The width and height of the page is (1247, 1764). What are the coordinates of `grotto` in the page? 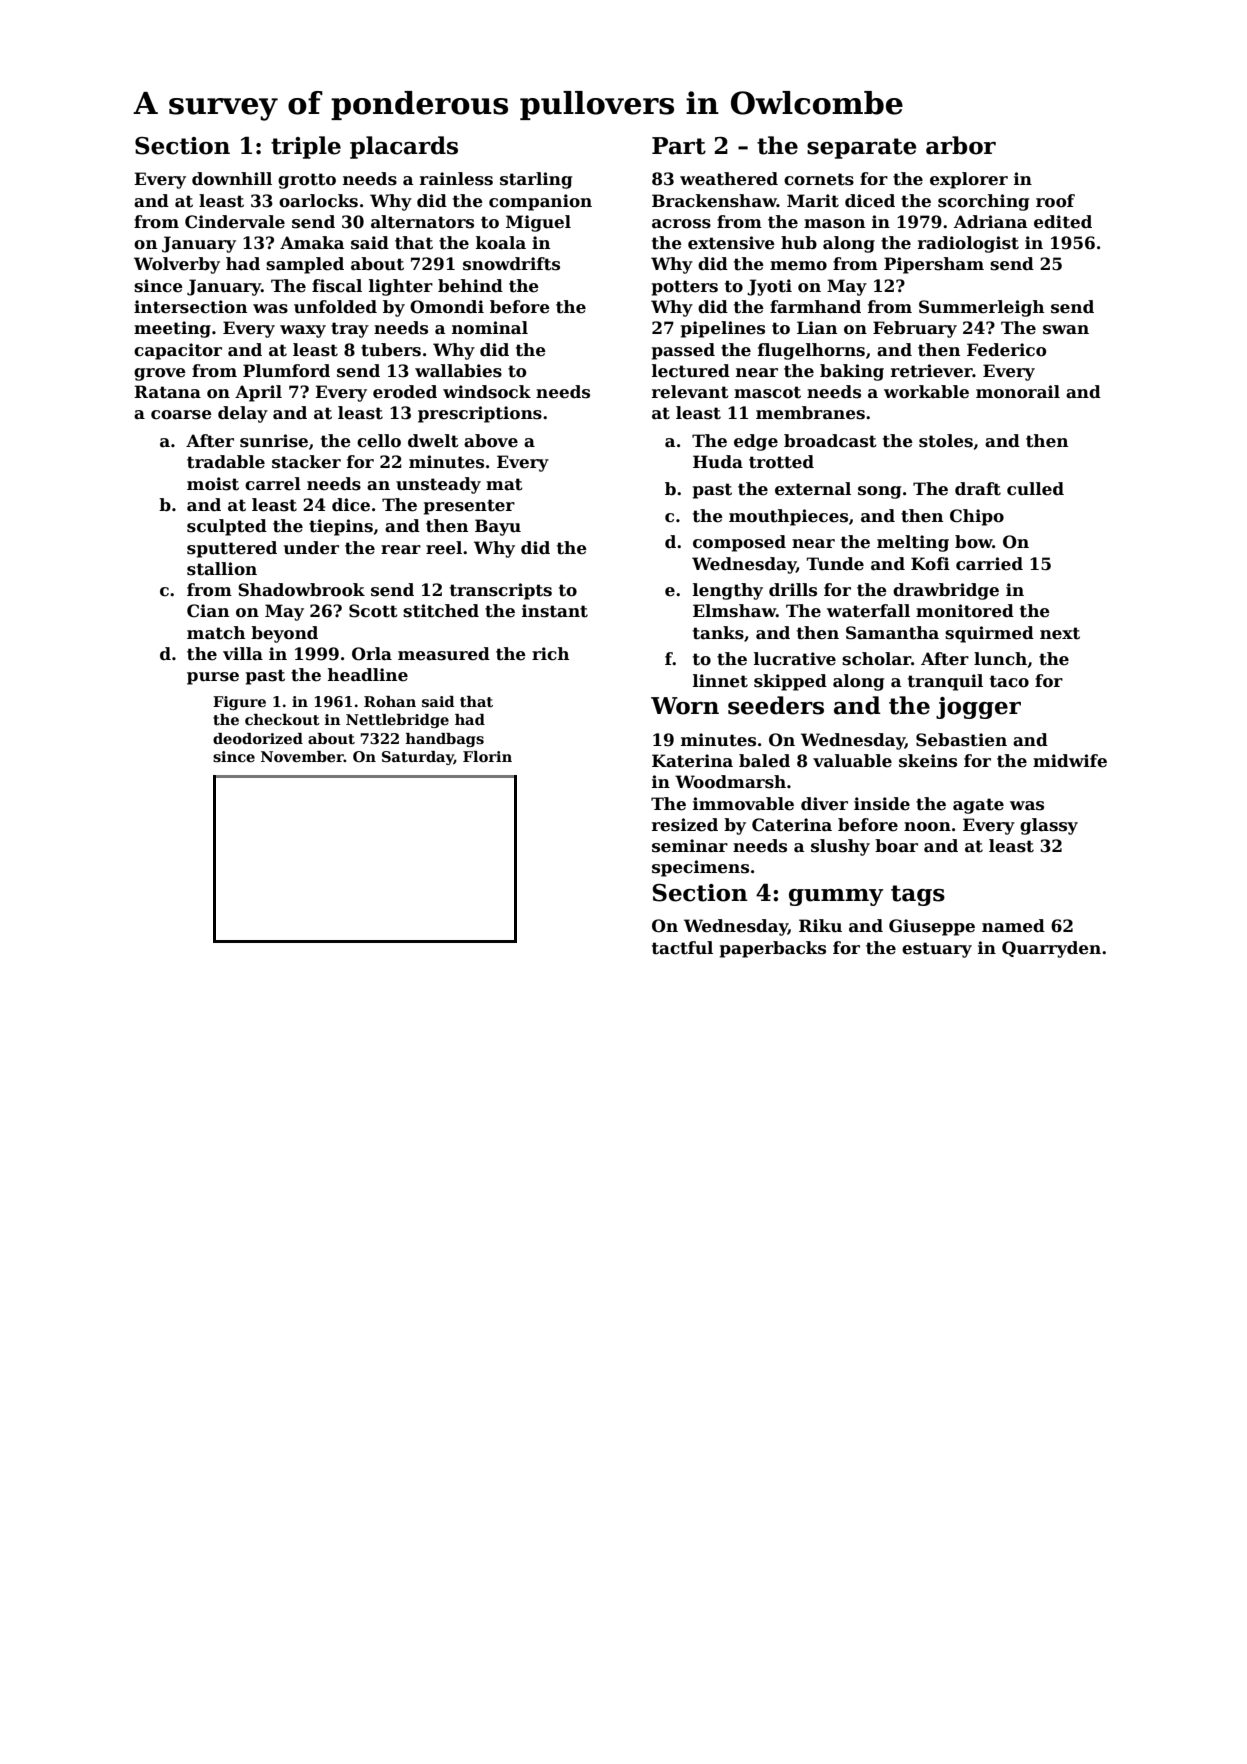 It's located at (307, 181).
